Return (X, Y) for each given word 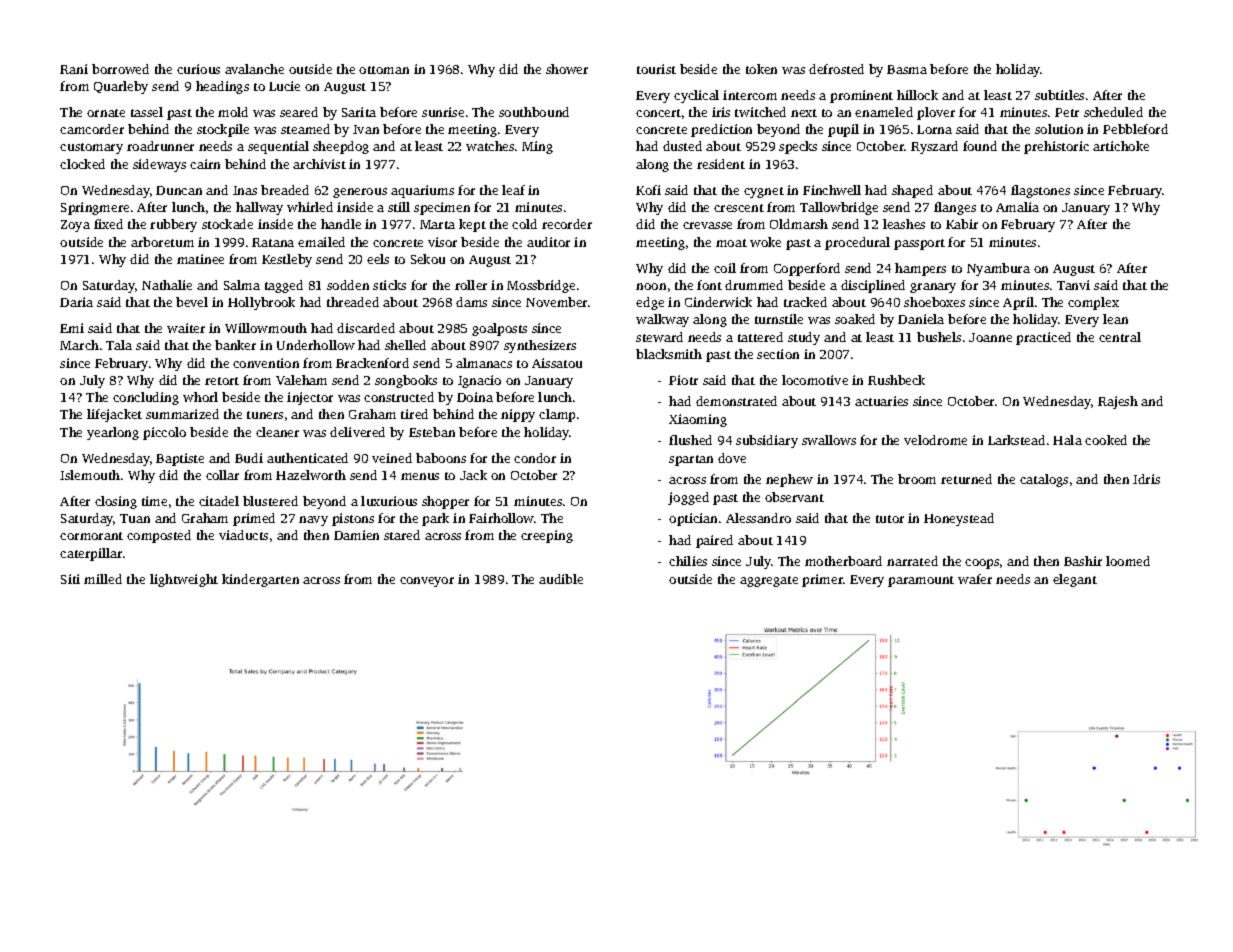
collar (222, 475)
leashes (904, 224)
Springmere (95, 208)
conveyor (427, 582)
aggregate (769, 581)
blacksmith (669, 354)
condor (535, 458)
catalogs (1044, 480)
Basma (907, 69)
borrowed (120, 69)
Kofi (648, 190)
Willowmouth (266, 328)
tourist (656, 69)
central (1120, 337)
